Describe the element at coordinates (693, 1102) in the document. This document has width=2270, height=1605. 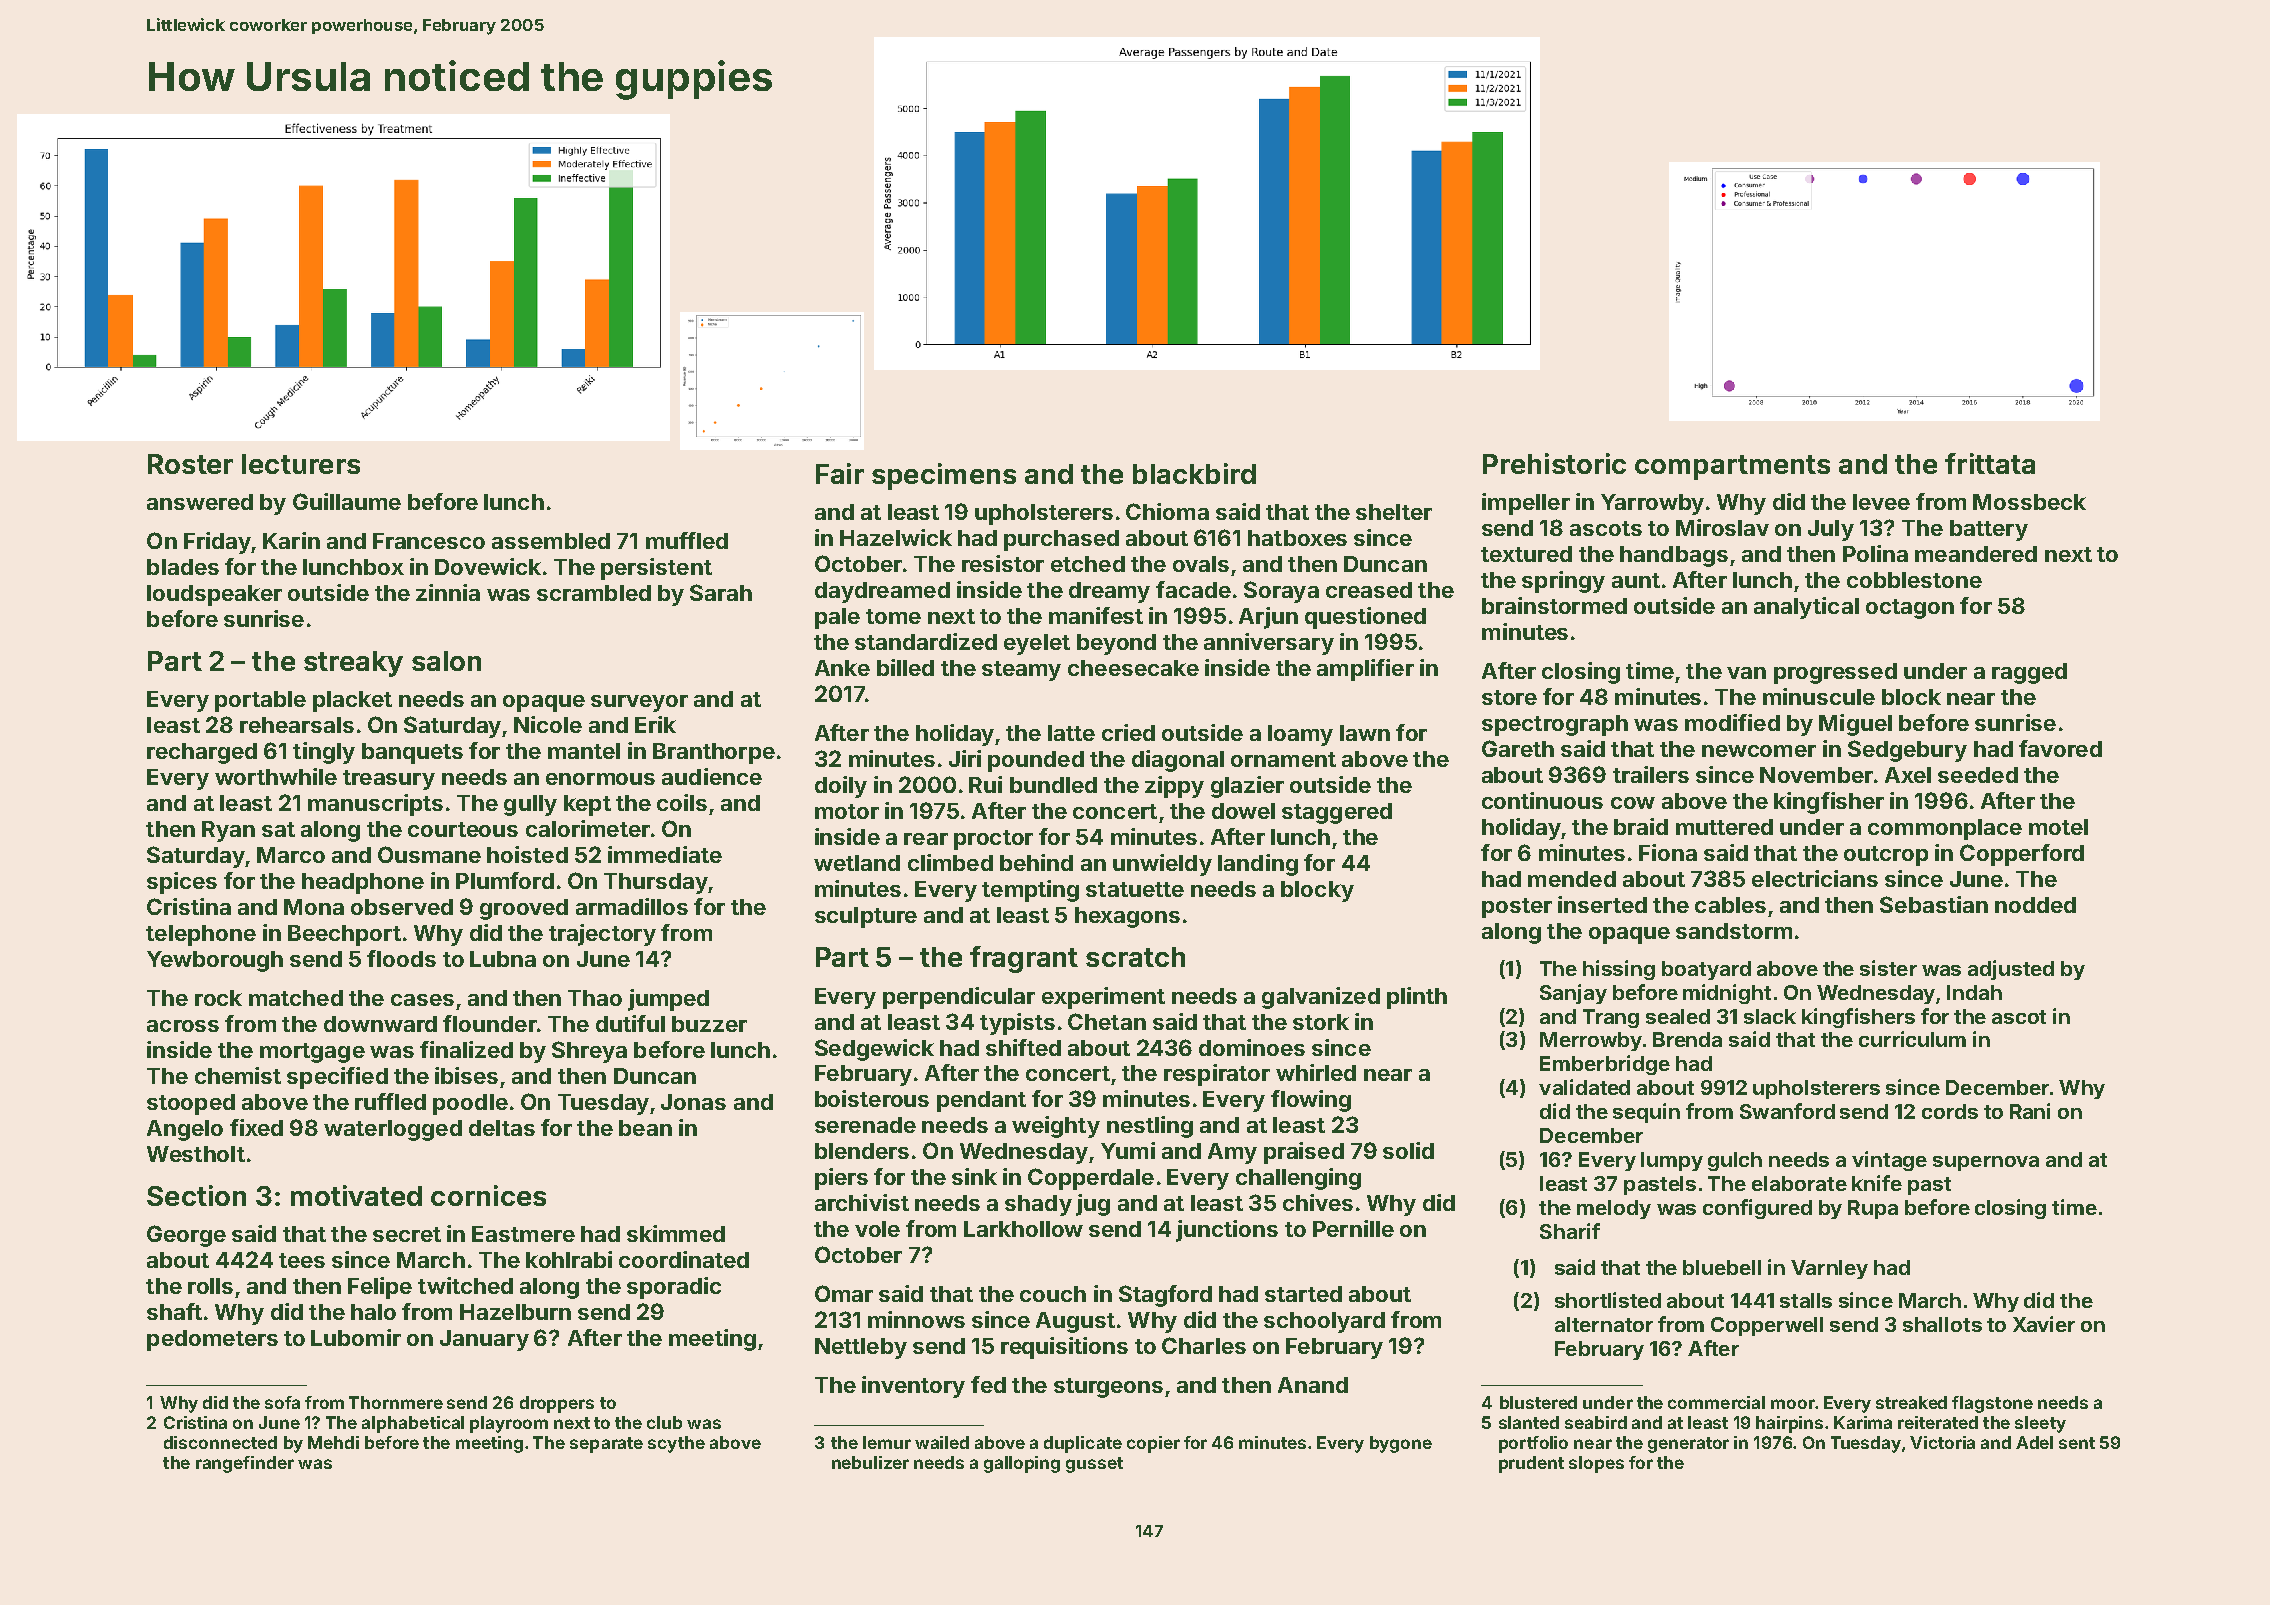
I see `Jonas` at that location.
